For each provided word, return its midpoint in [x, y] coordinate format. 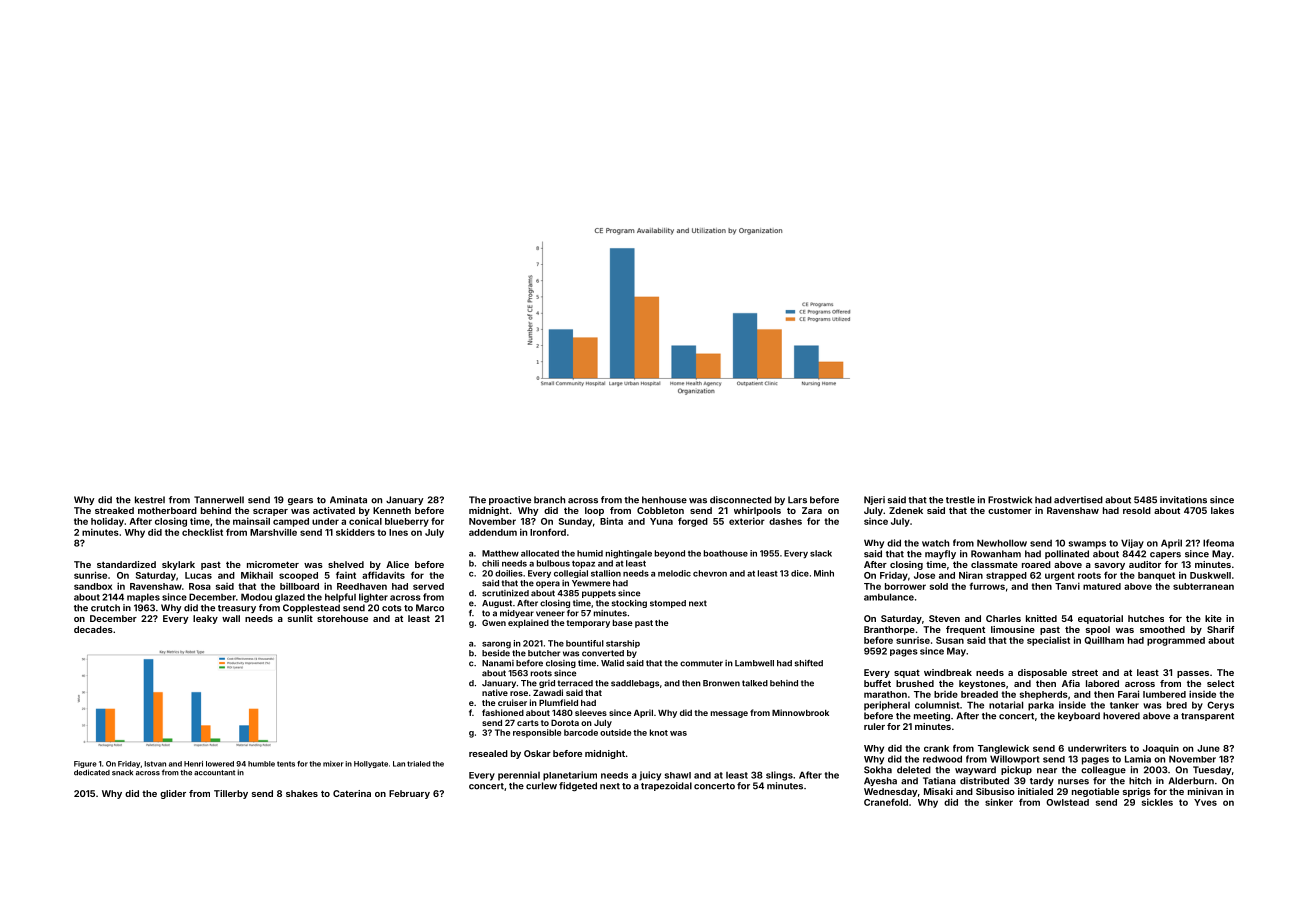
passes [1193, 674]
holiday [107, 522]
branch [549, 500]
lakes [1222, 510]
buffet [877, 683]
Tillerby [231, 794]
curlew [541, 786]
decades [93, 629]
